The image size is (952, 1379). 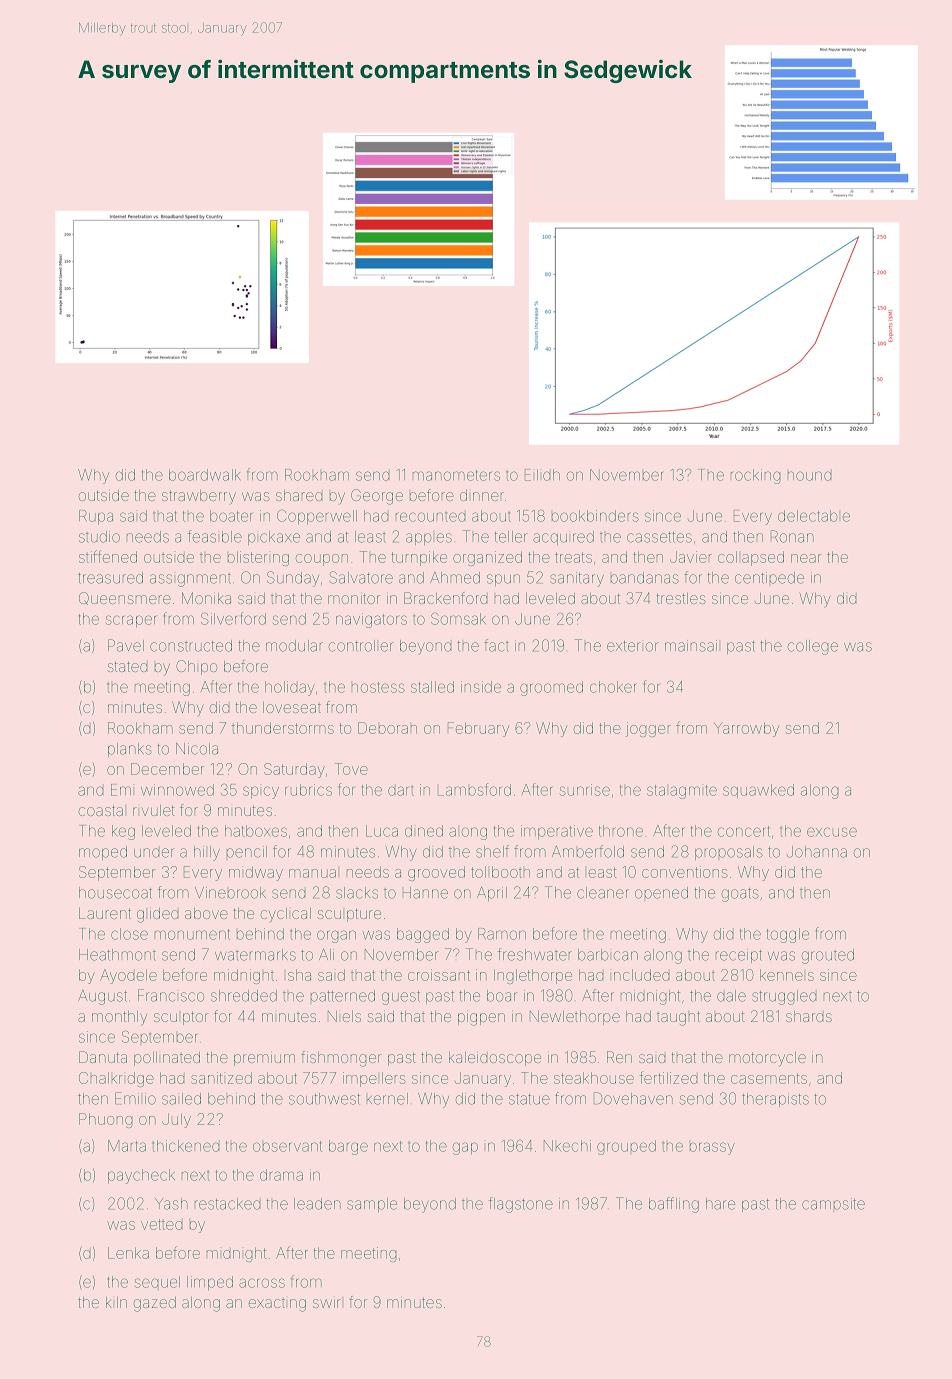 What do you see at coordinates (767, 1059) in the screenshot?
I see `motorcycle` at bounding box center [767, 1059].
